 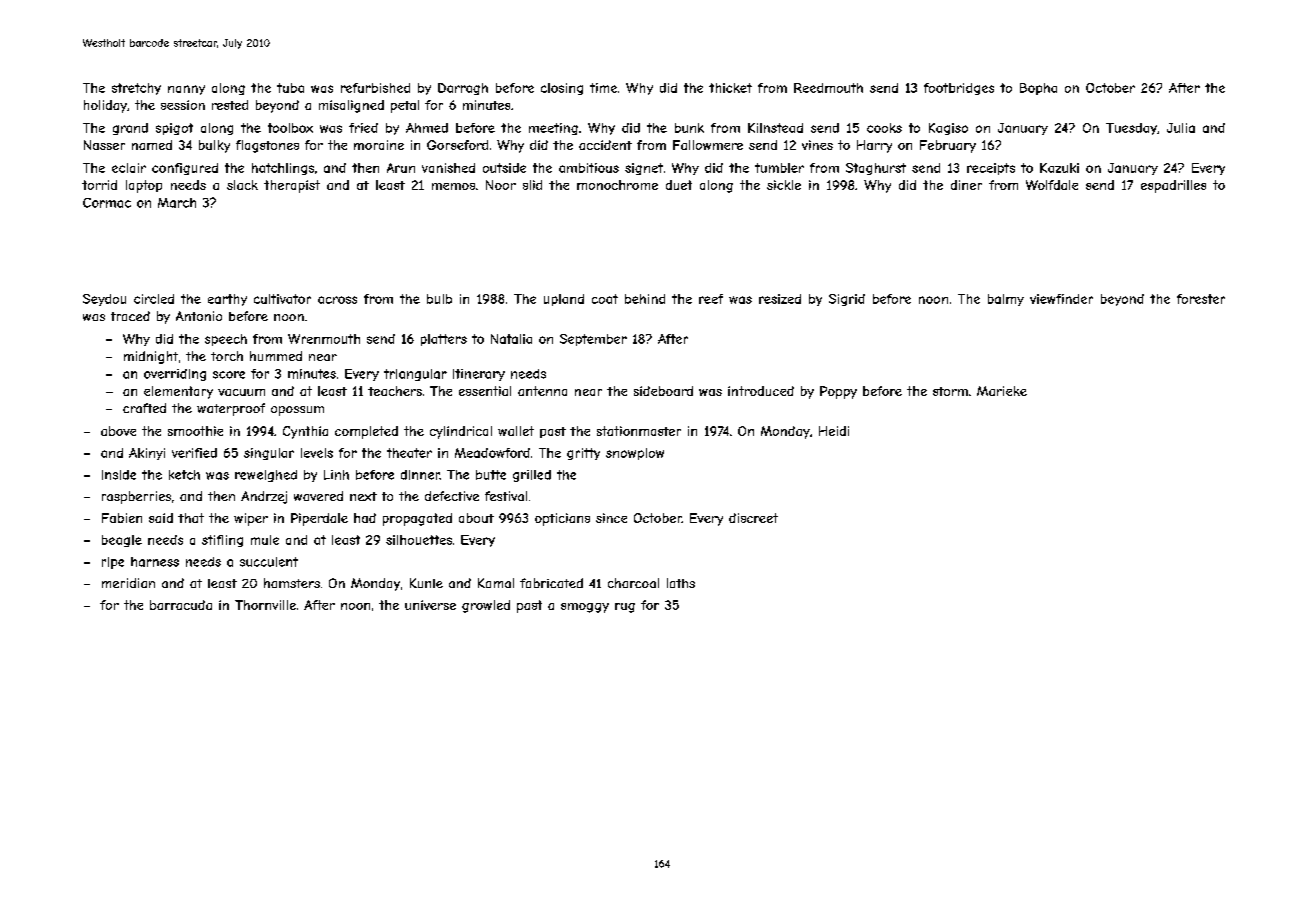 I want to click on gritty, so click(x=583, y=454).
